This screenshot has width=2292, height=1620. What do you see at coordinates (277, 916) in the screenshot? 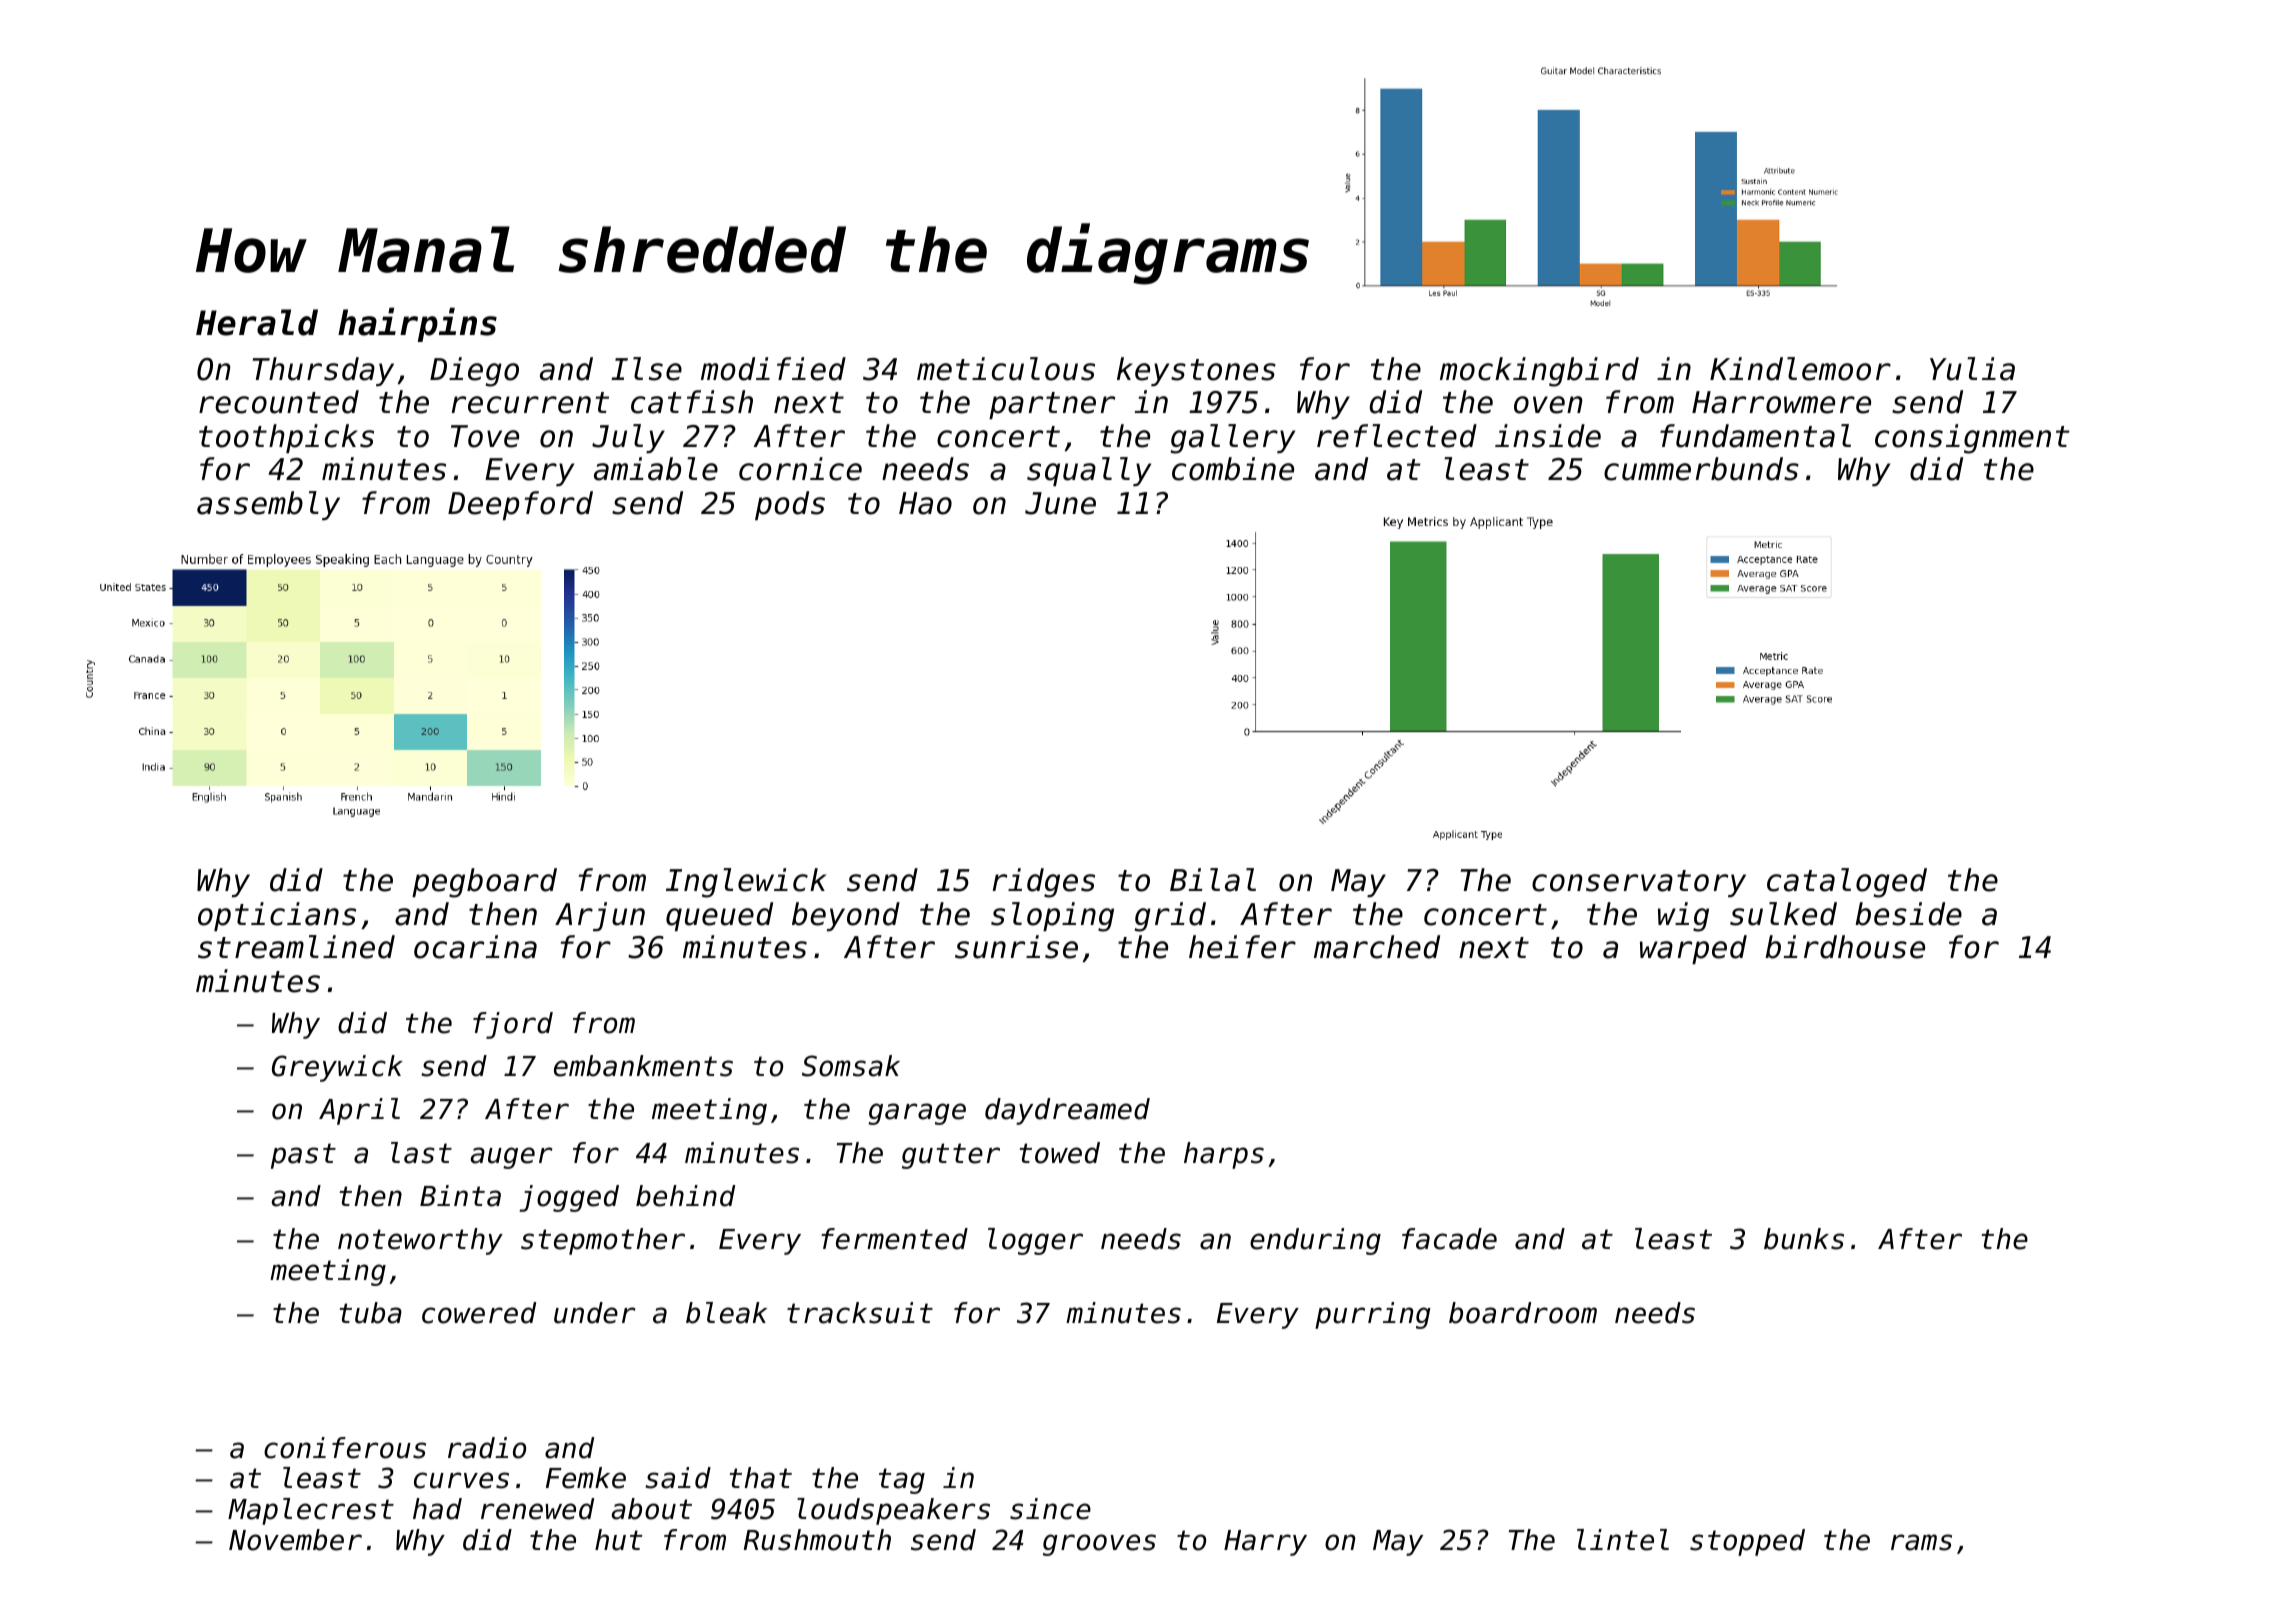
I see `opticians` at bounding box center [277, 916].
